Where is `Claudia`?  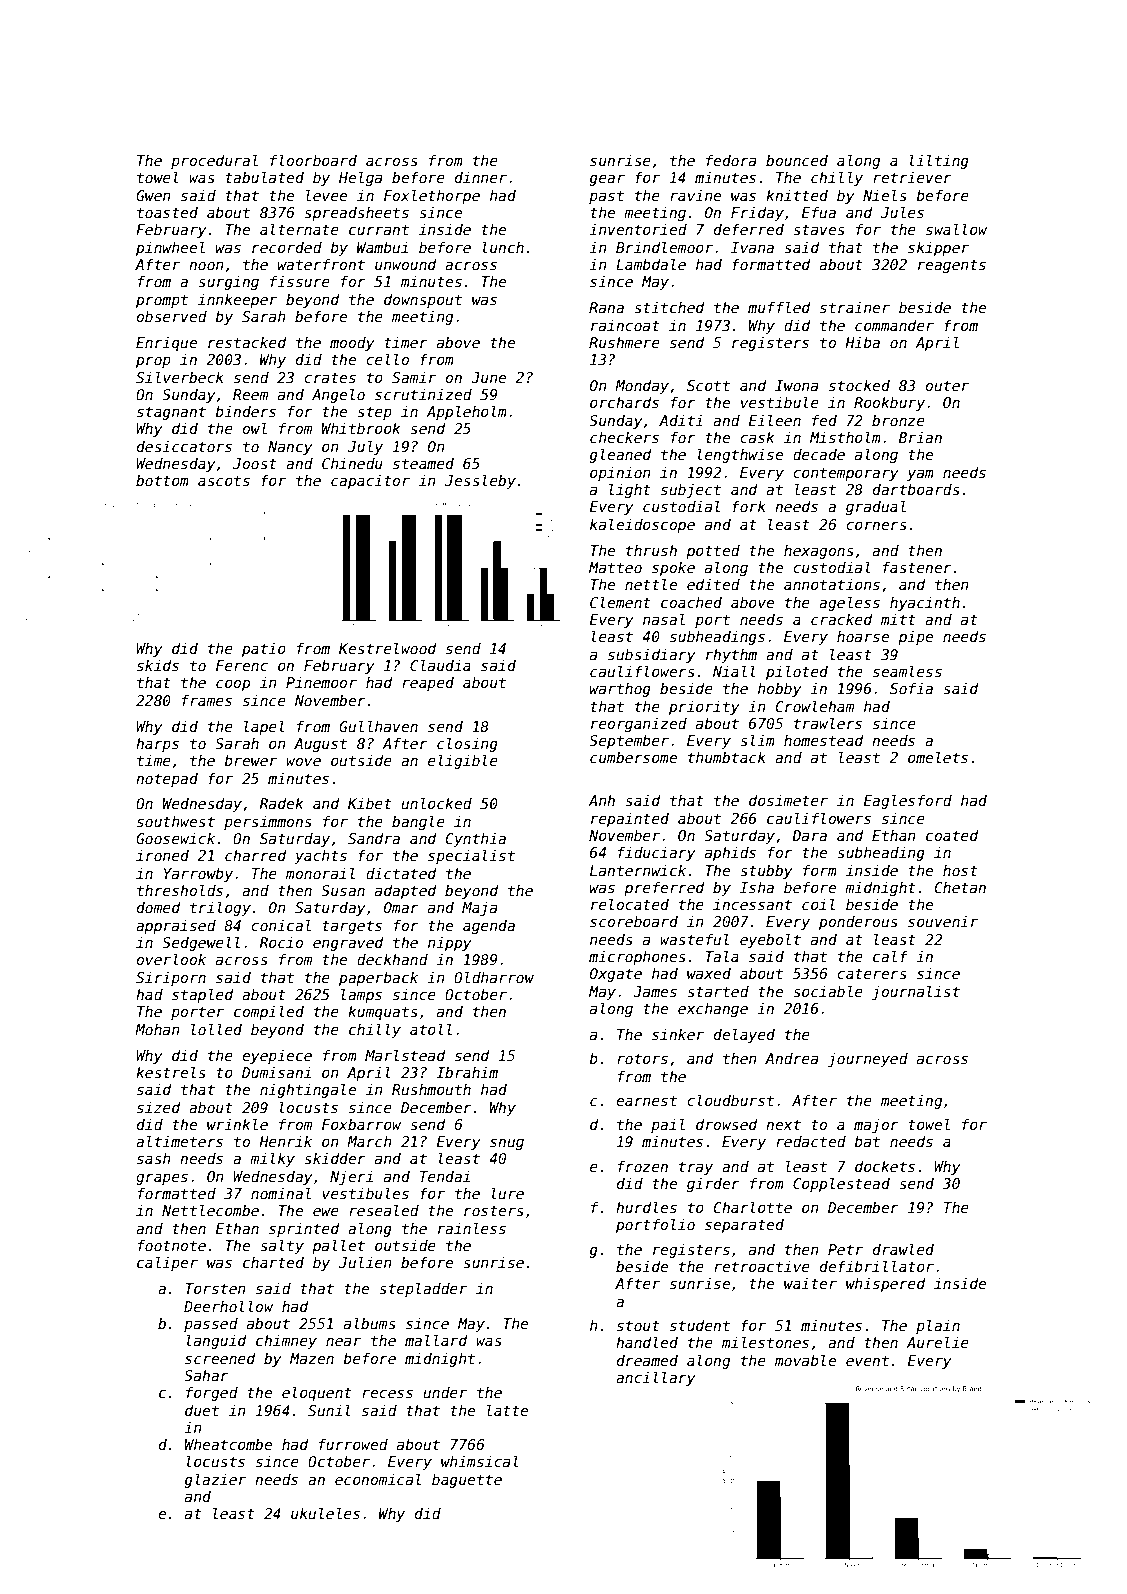
Claudia is located at coordinates (440, 665).
